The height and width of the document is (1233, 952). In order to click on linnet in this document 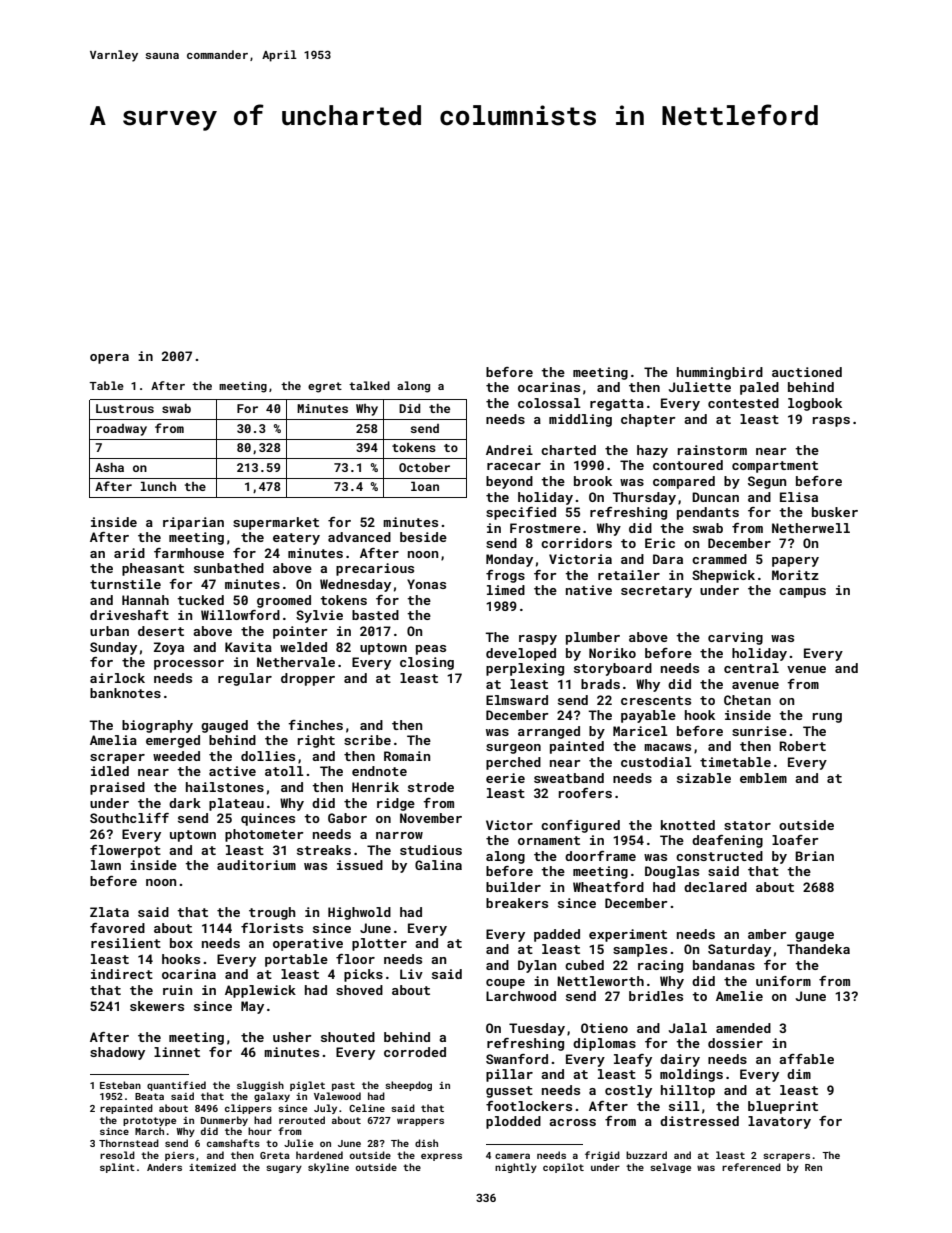, I will do `click(177, 1052)`.
